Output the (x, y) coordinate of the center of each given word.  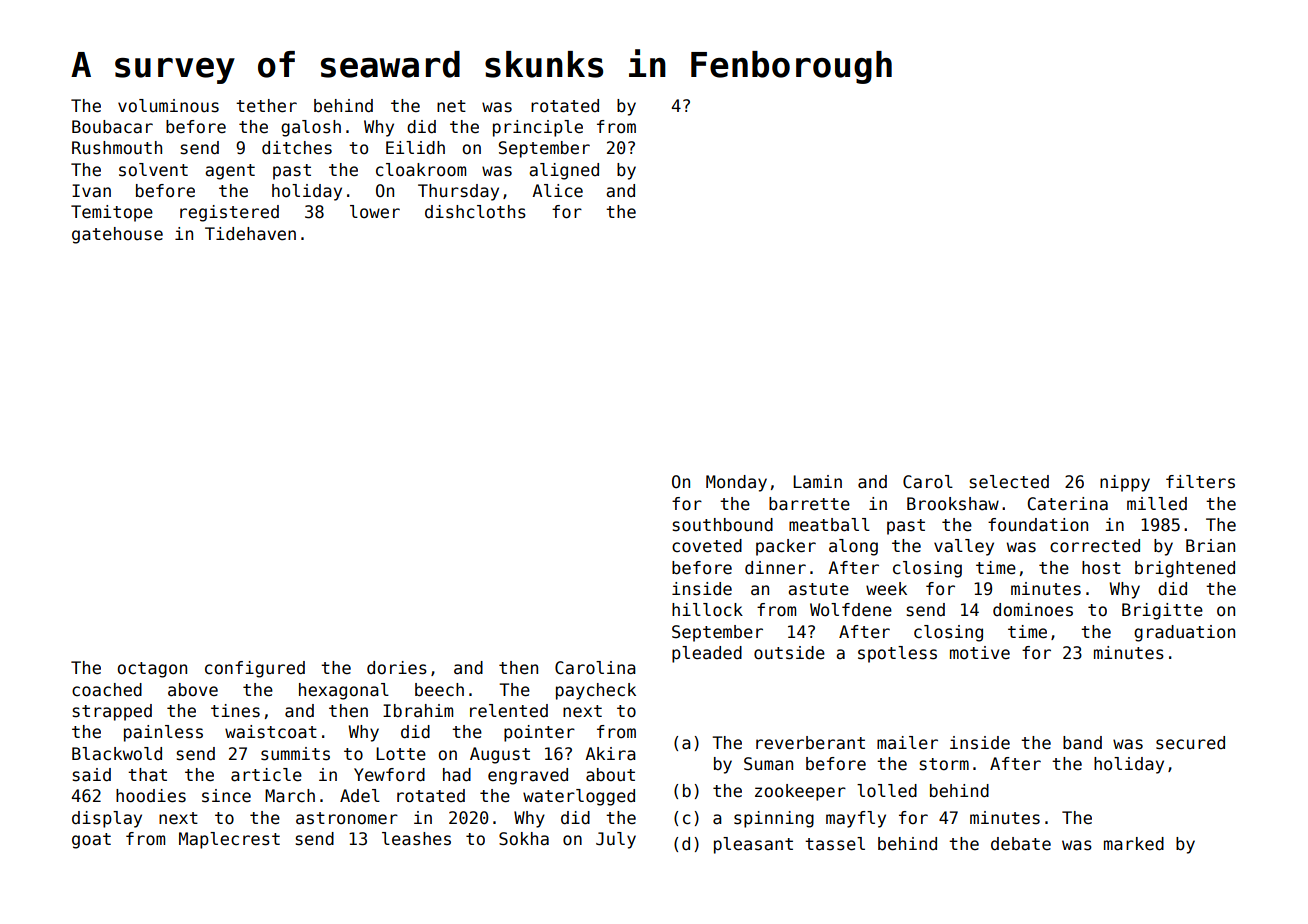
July (616, 840)
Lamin (817, 482)
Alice (557, 191)
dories (397, 668)
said (92, 775)
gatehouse (117, 235)
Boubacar (112, 127)
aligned (564, 171)
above (193, 690)
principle (538, 128)
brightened (1185, 569)
